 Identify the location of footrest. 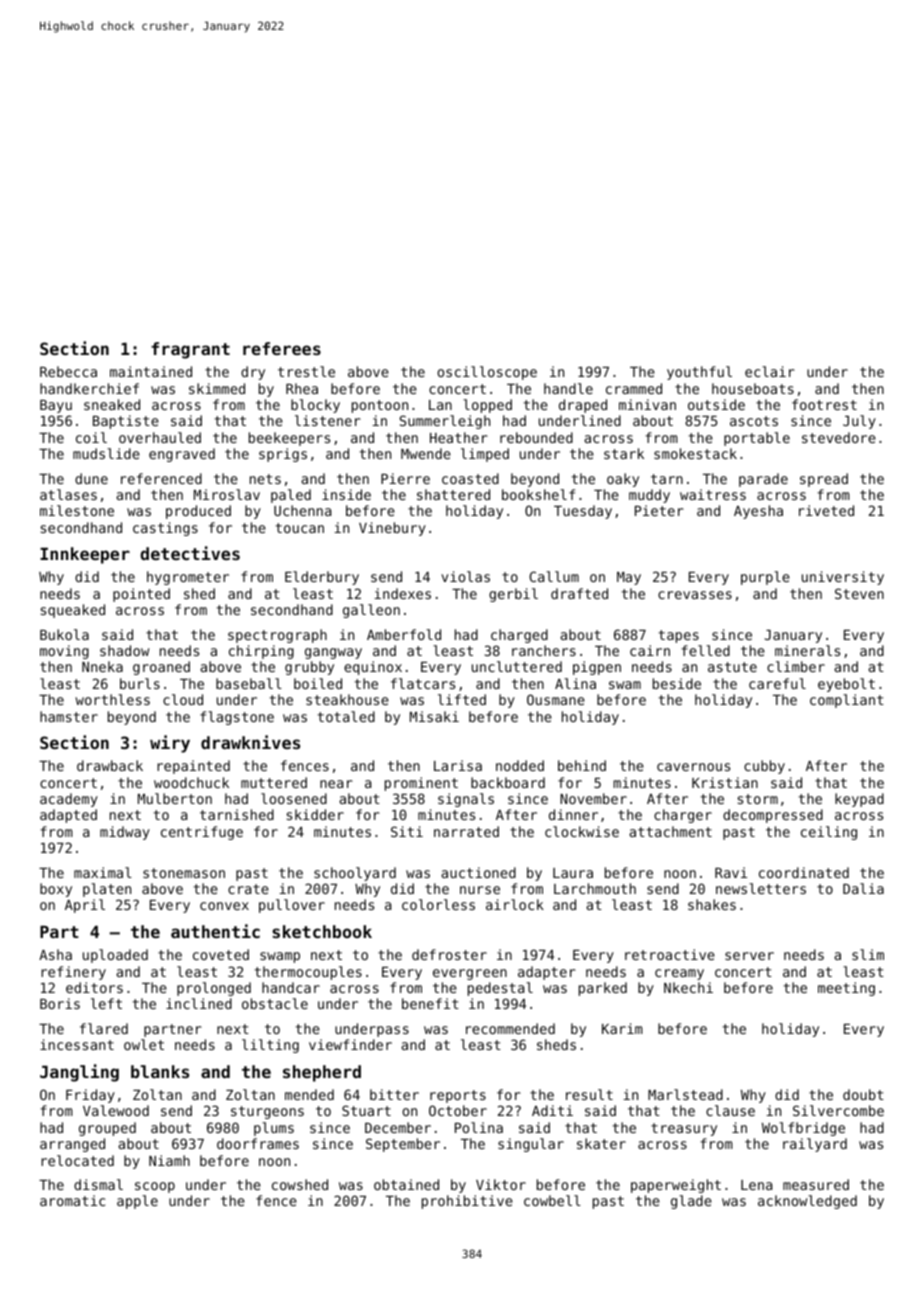
(824, 404).
